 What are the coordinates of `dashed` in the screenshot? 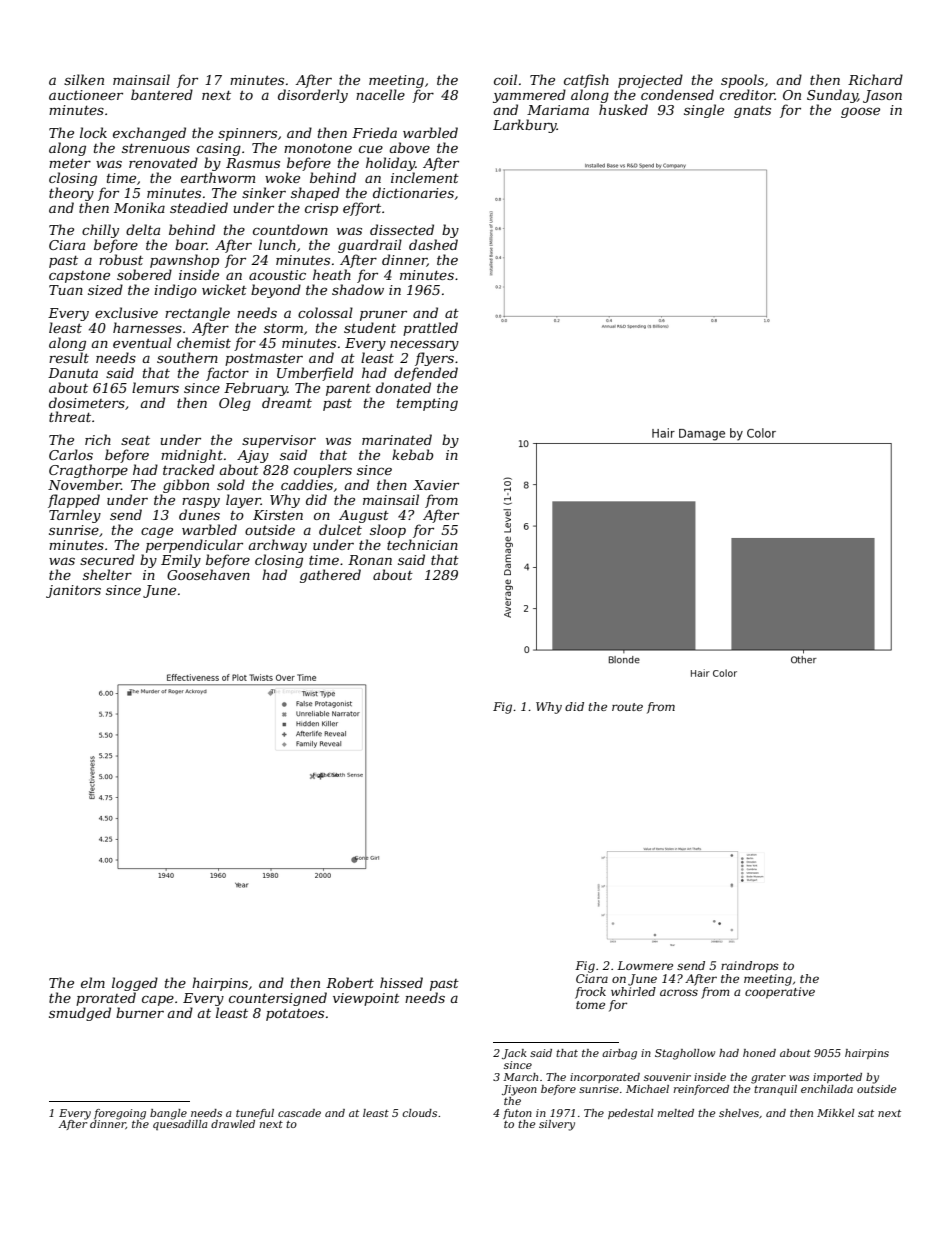 It's located at (433, 244).
